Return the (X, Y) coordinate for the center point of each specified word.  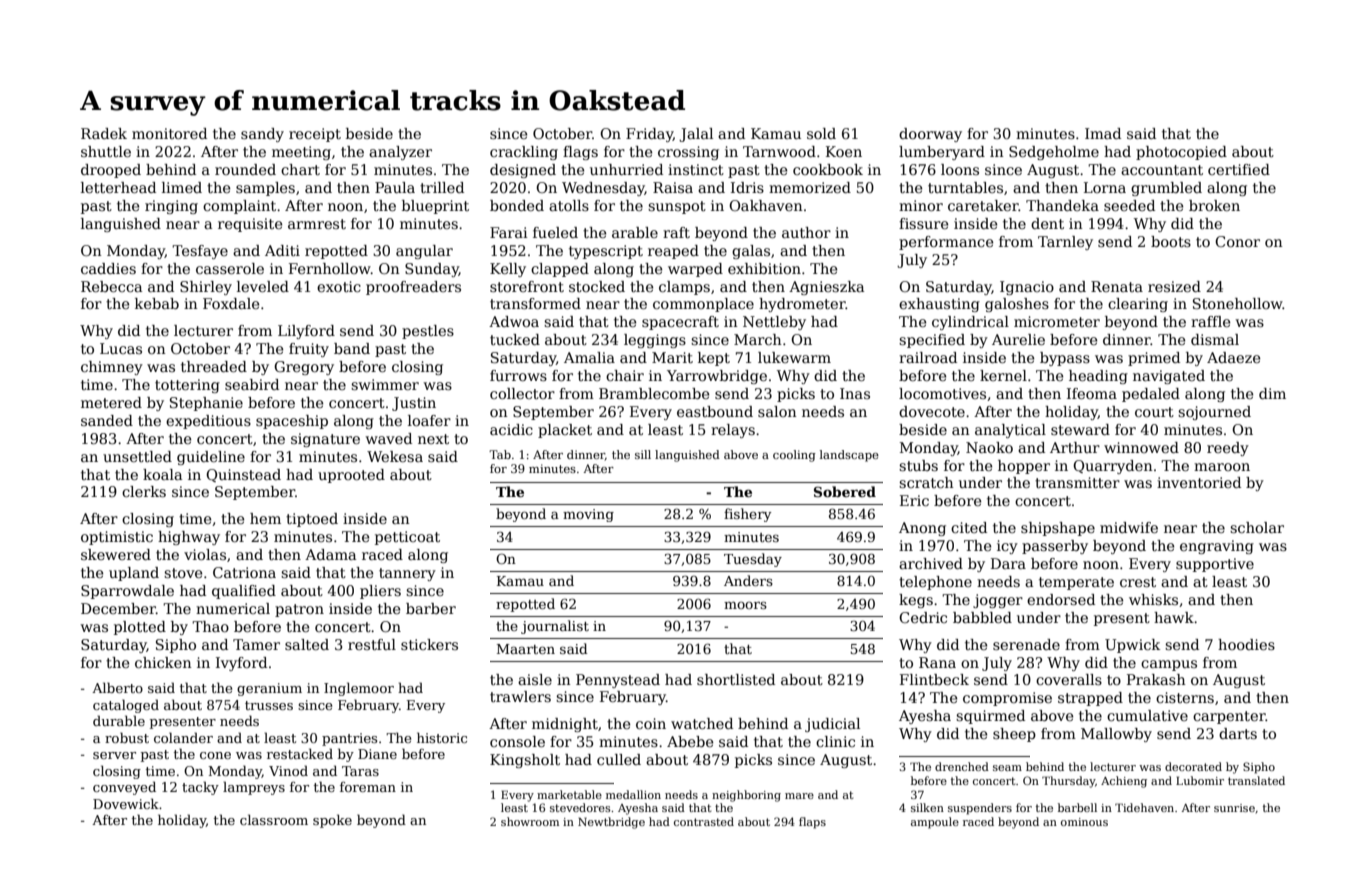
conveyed (124, 788)
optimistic (117, 538)
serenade (1026, 644)
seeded (1129, 205)
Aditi (282, 250)
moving (588, 515)
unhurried (626, 169)
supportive (1215, 565)
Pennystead (618, 681)
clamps (684, 288)
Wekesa (395, 456)
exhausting (939, 305)
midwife (1129, 527)
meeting (301, 153)
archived (931, 563)
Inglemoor (359, 689)
